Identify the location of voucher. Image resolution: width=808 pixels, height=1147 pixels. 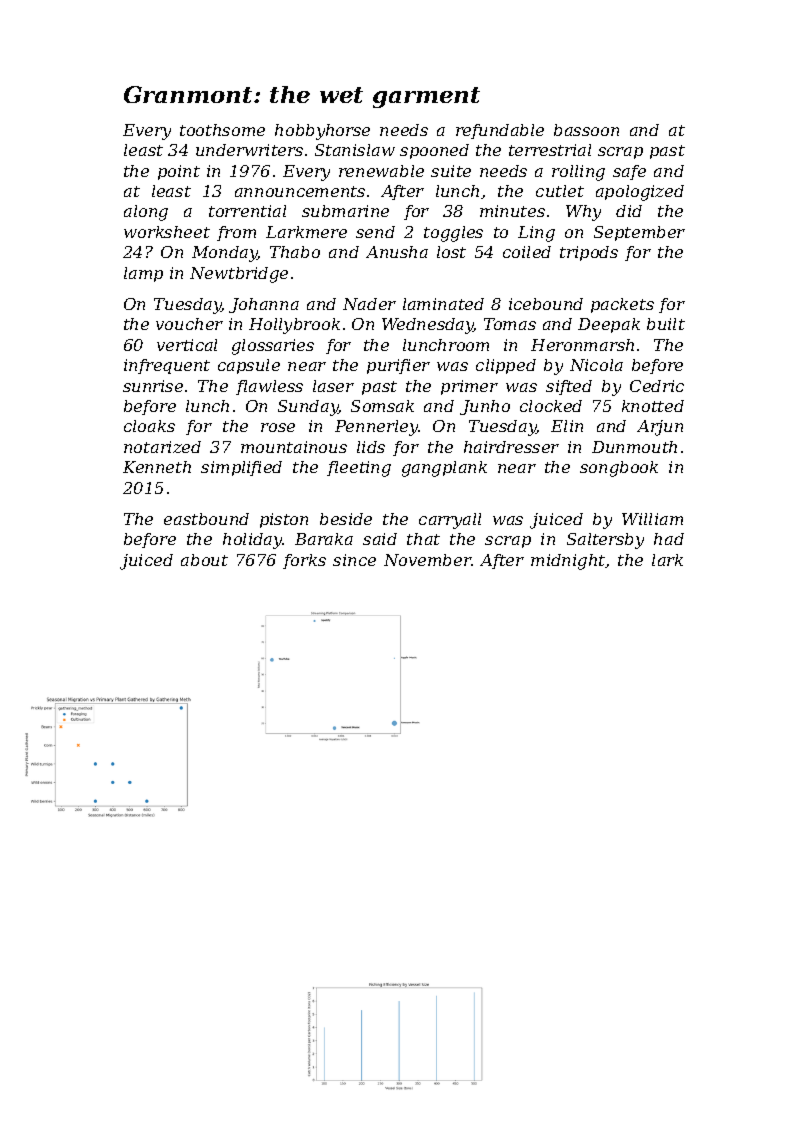
(189, 324).
